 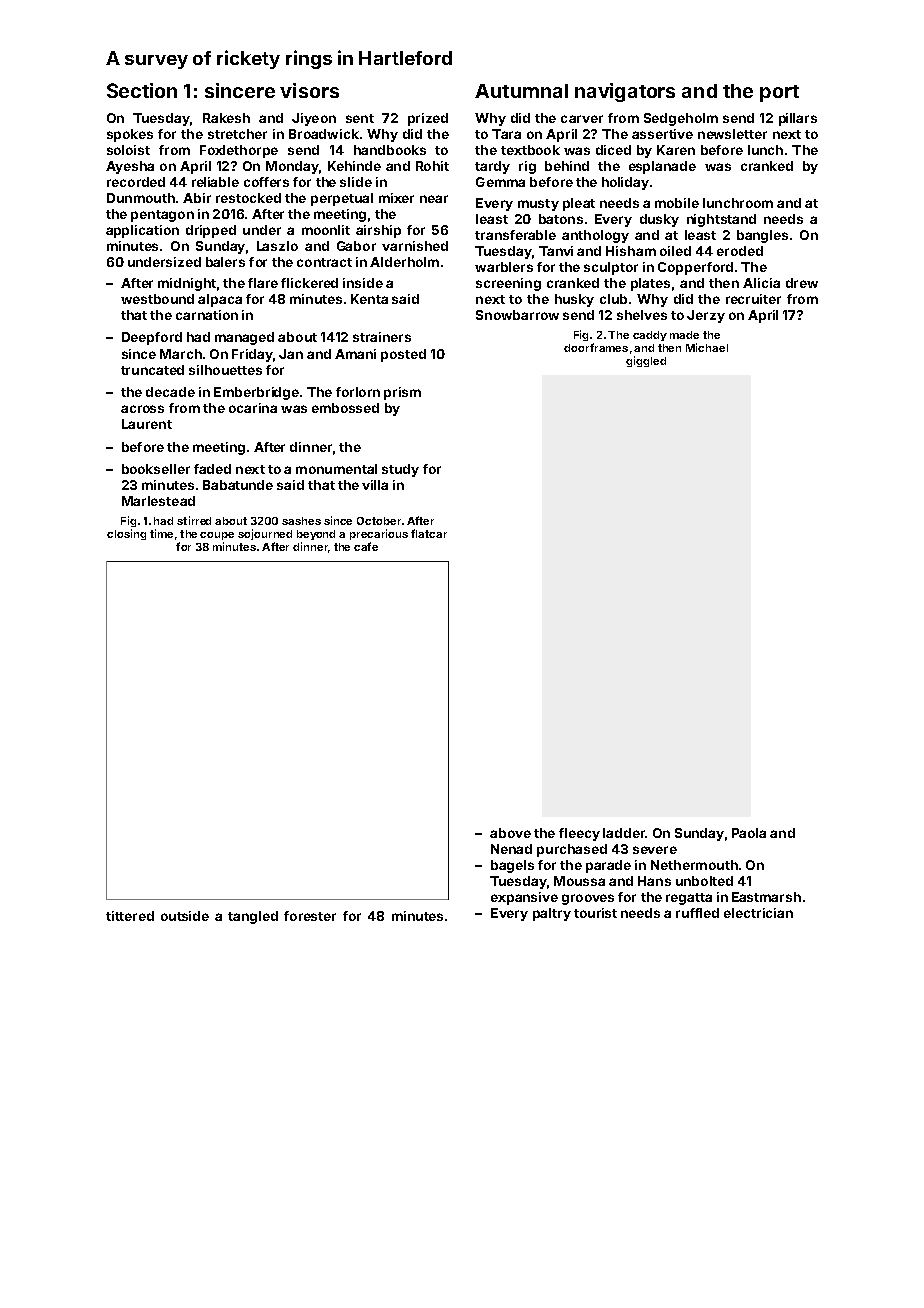 What do you see at coordinates (187, 284) in the image?
I see `midnight` at bounding box center [187, 284].
